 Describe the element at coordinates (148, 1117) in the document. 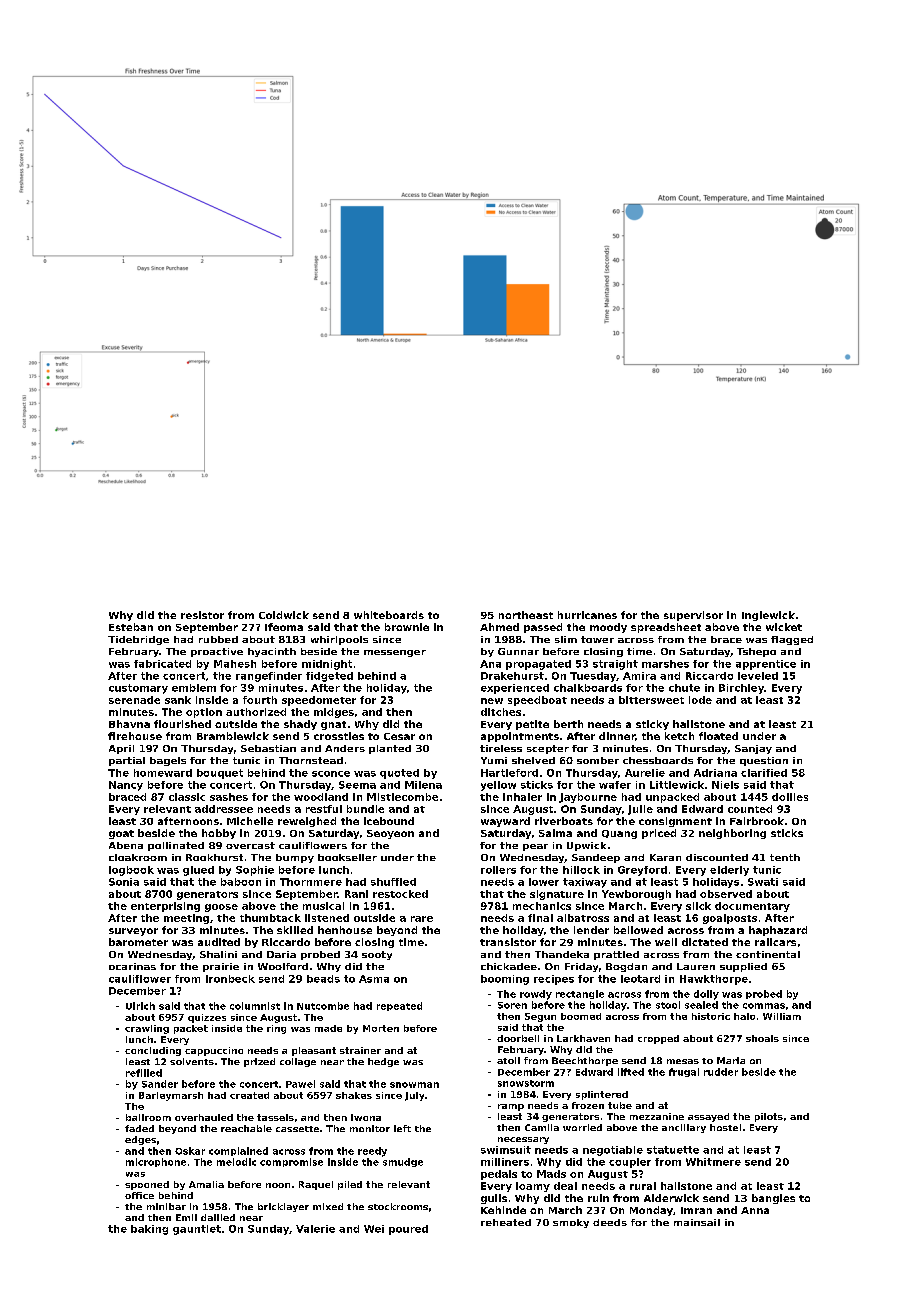

I see `ballroom` at that location.
